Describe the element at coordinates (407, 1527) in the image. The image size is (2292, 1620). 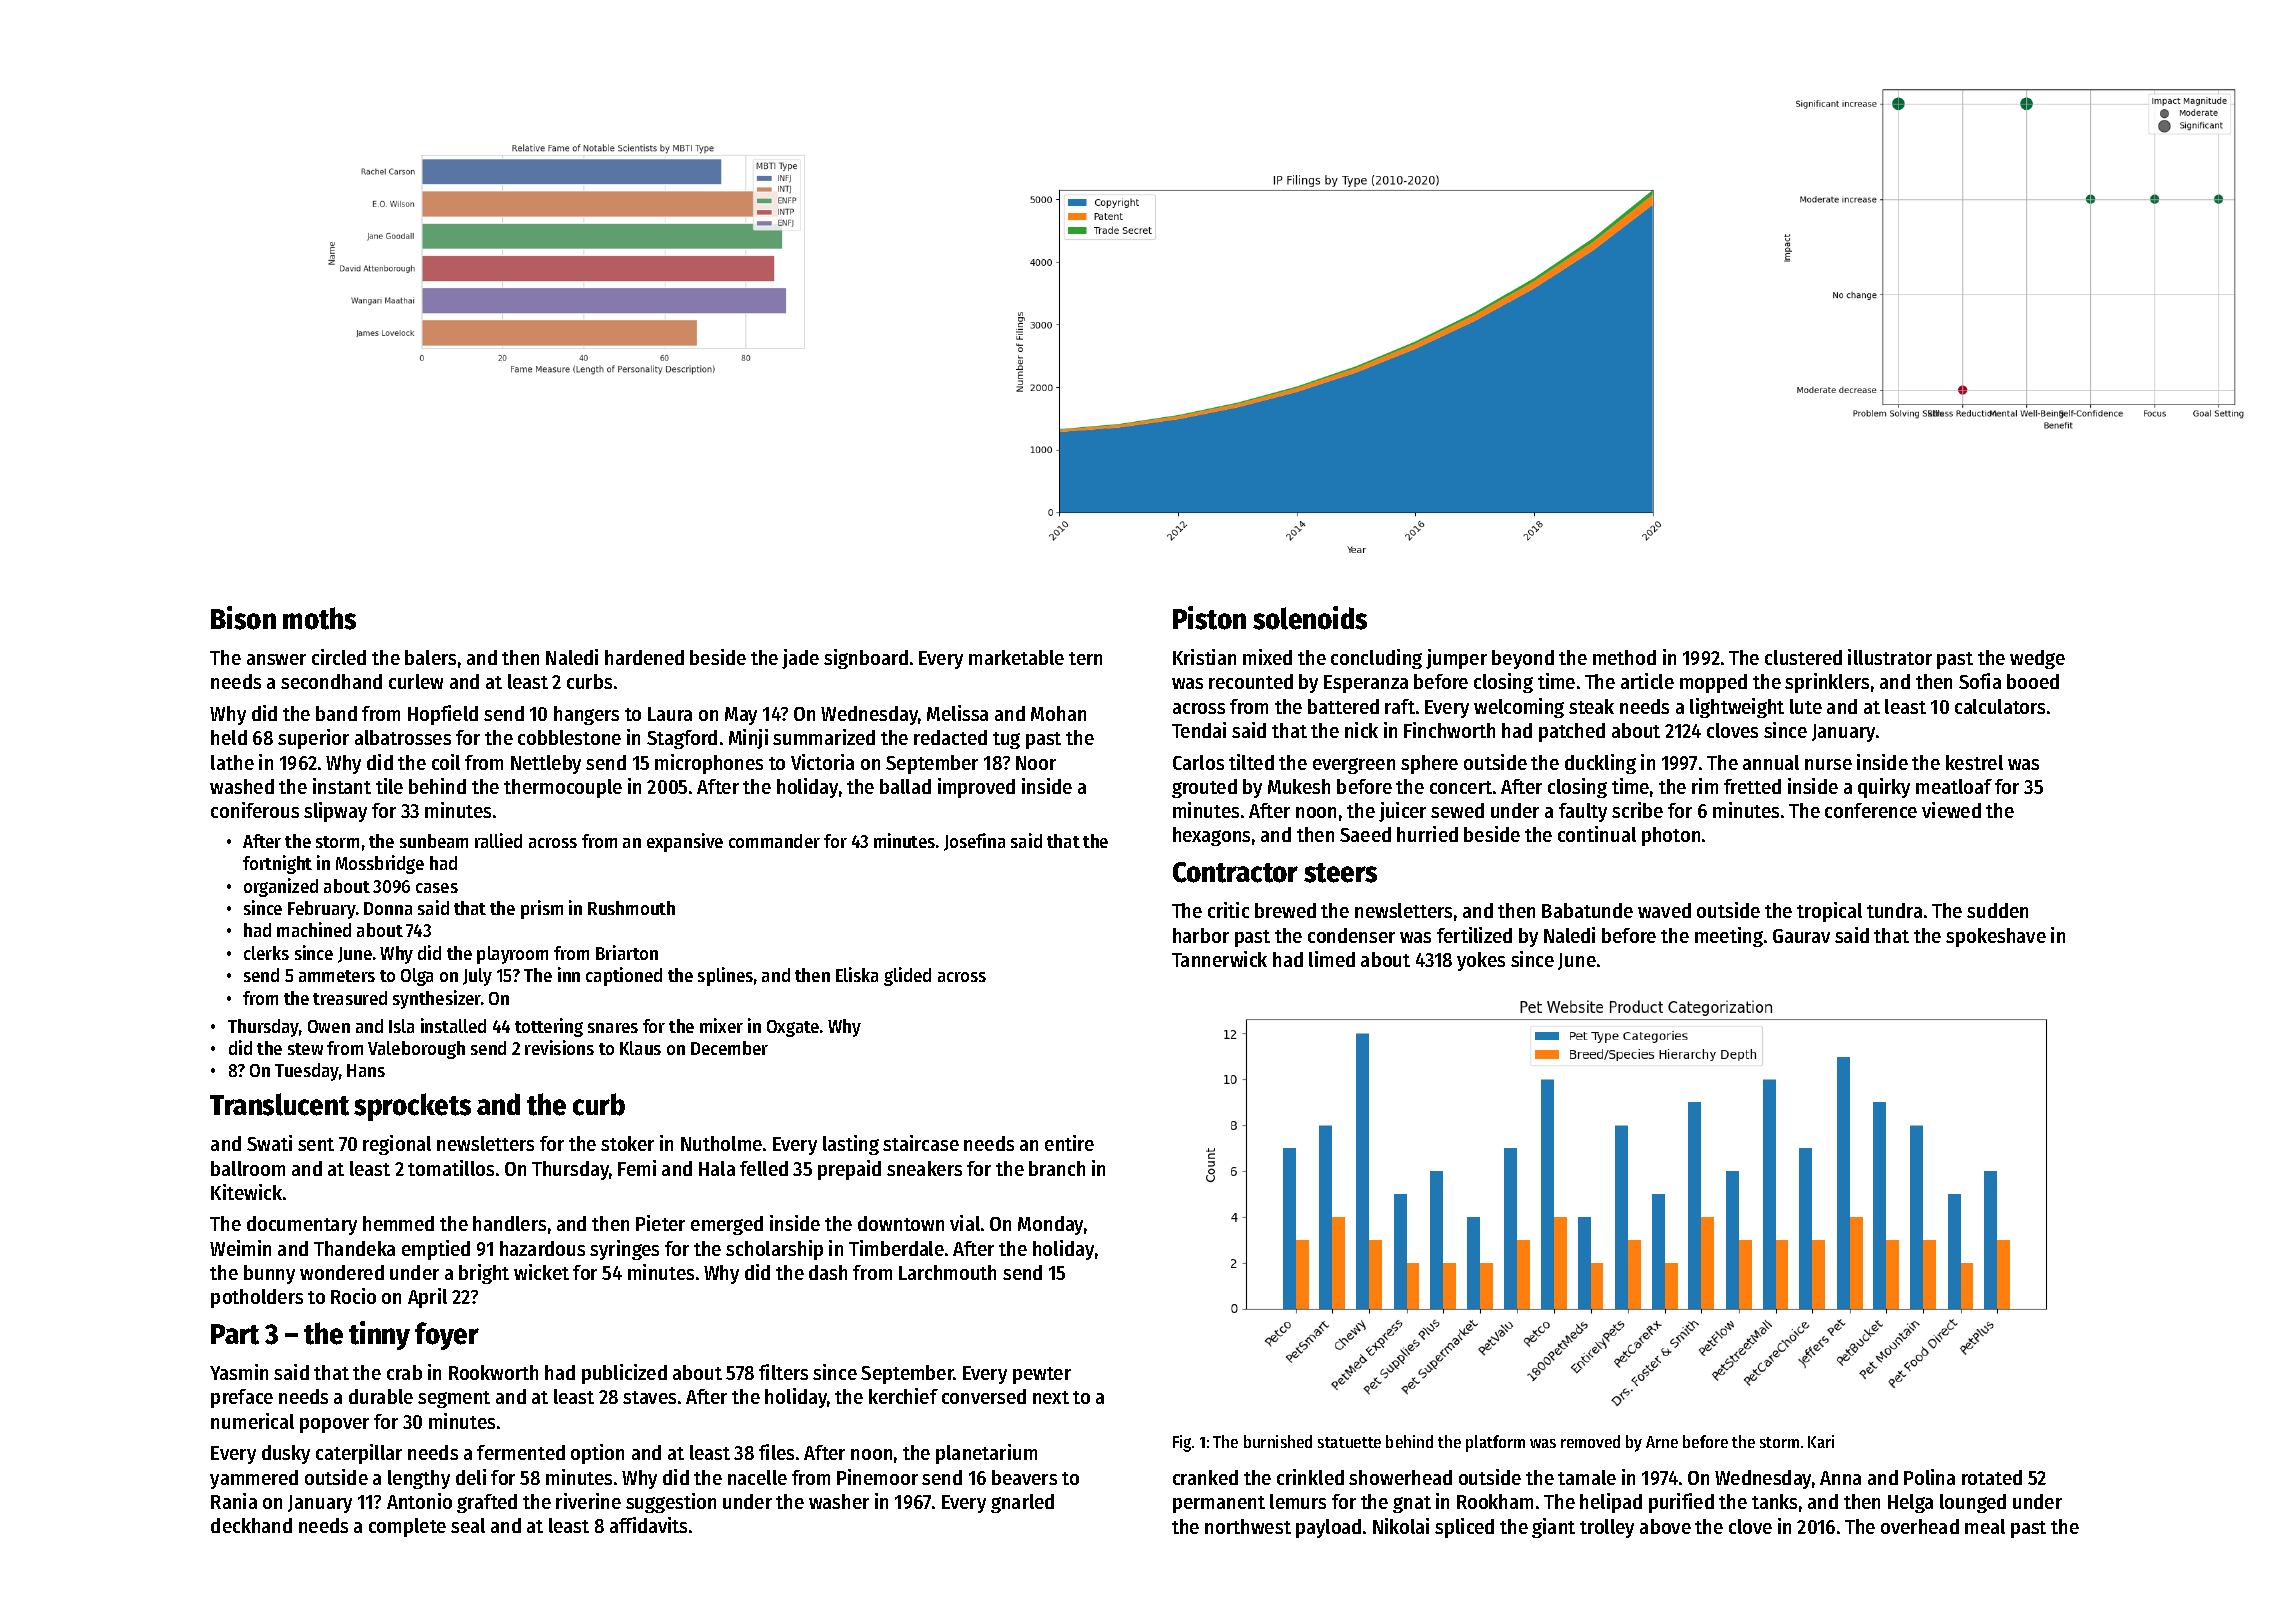
I see `complete` at that location.
